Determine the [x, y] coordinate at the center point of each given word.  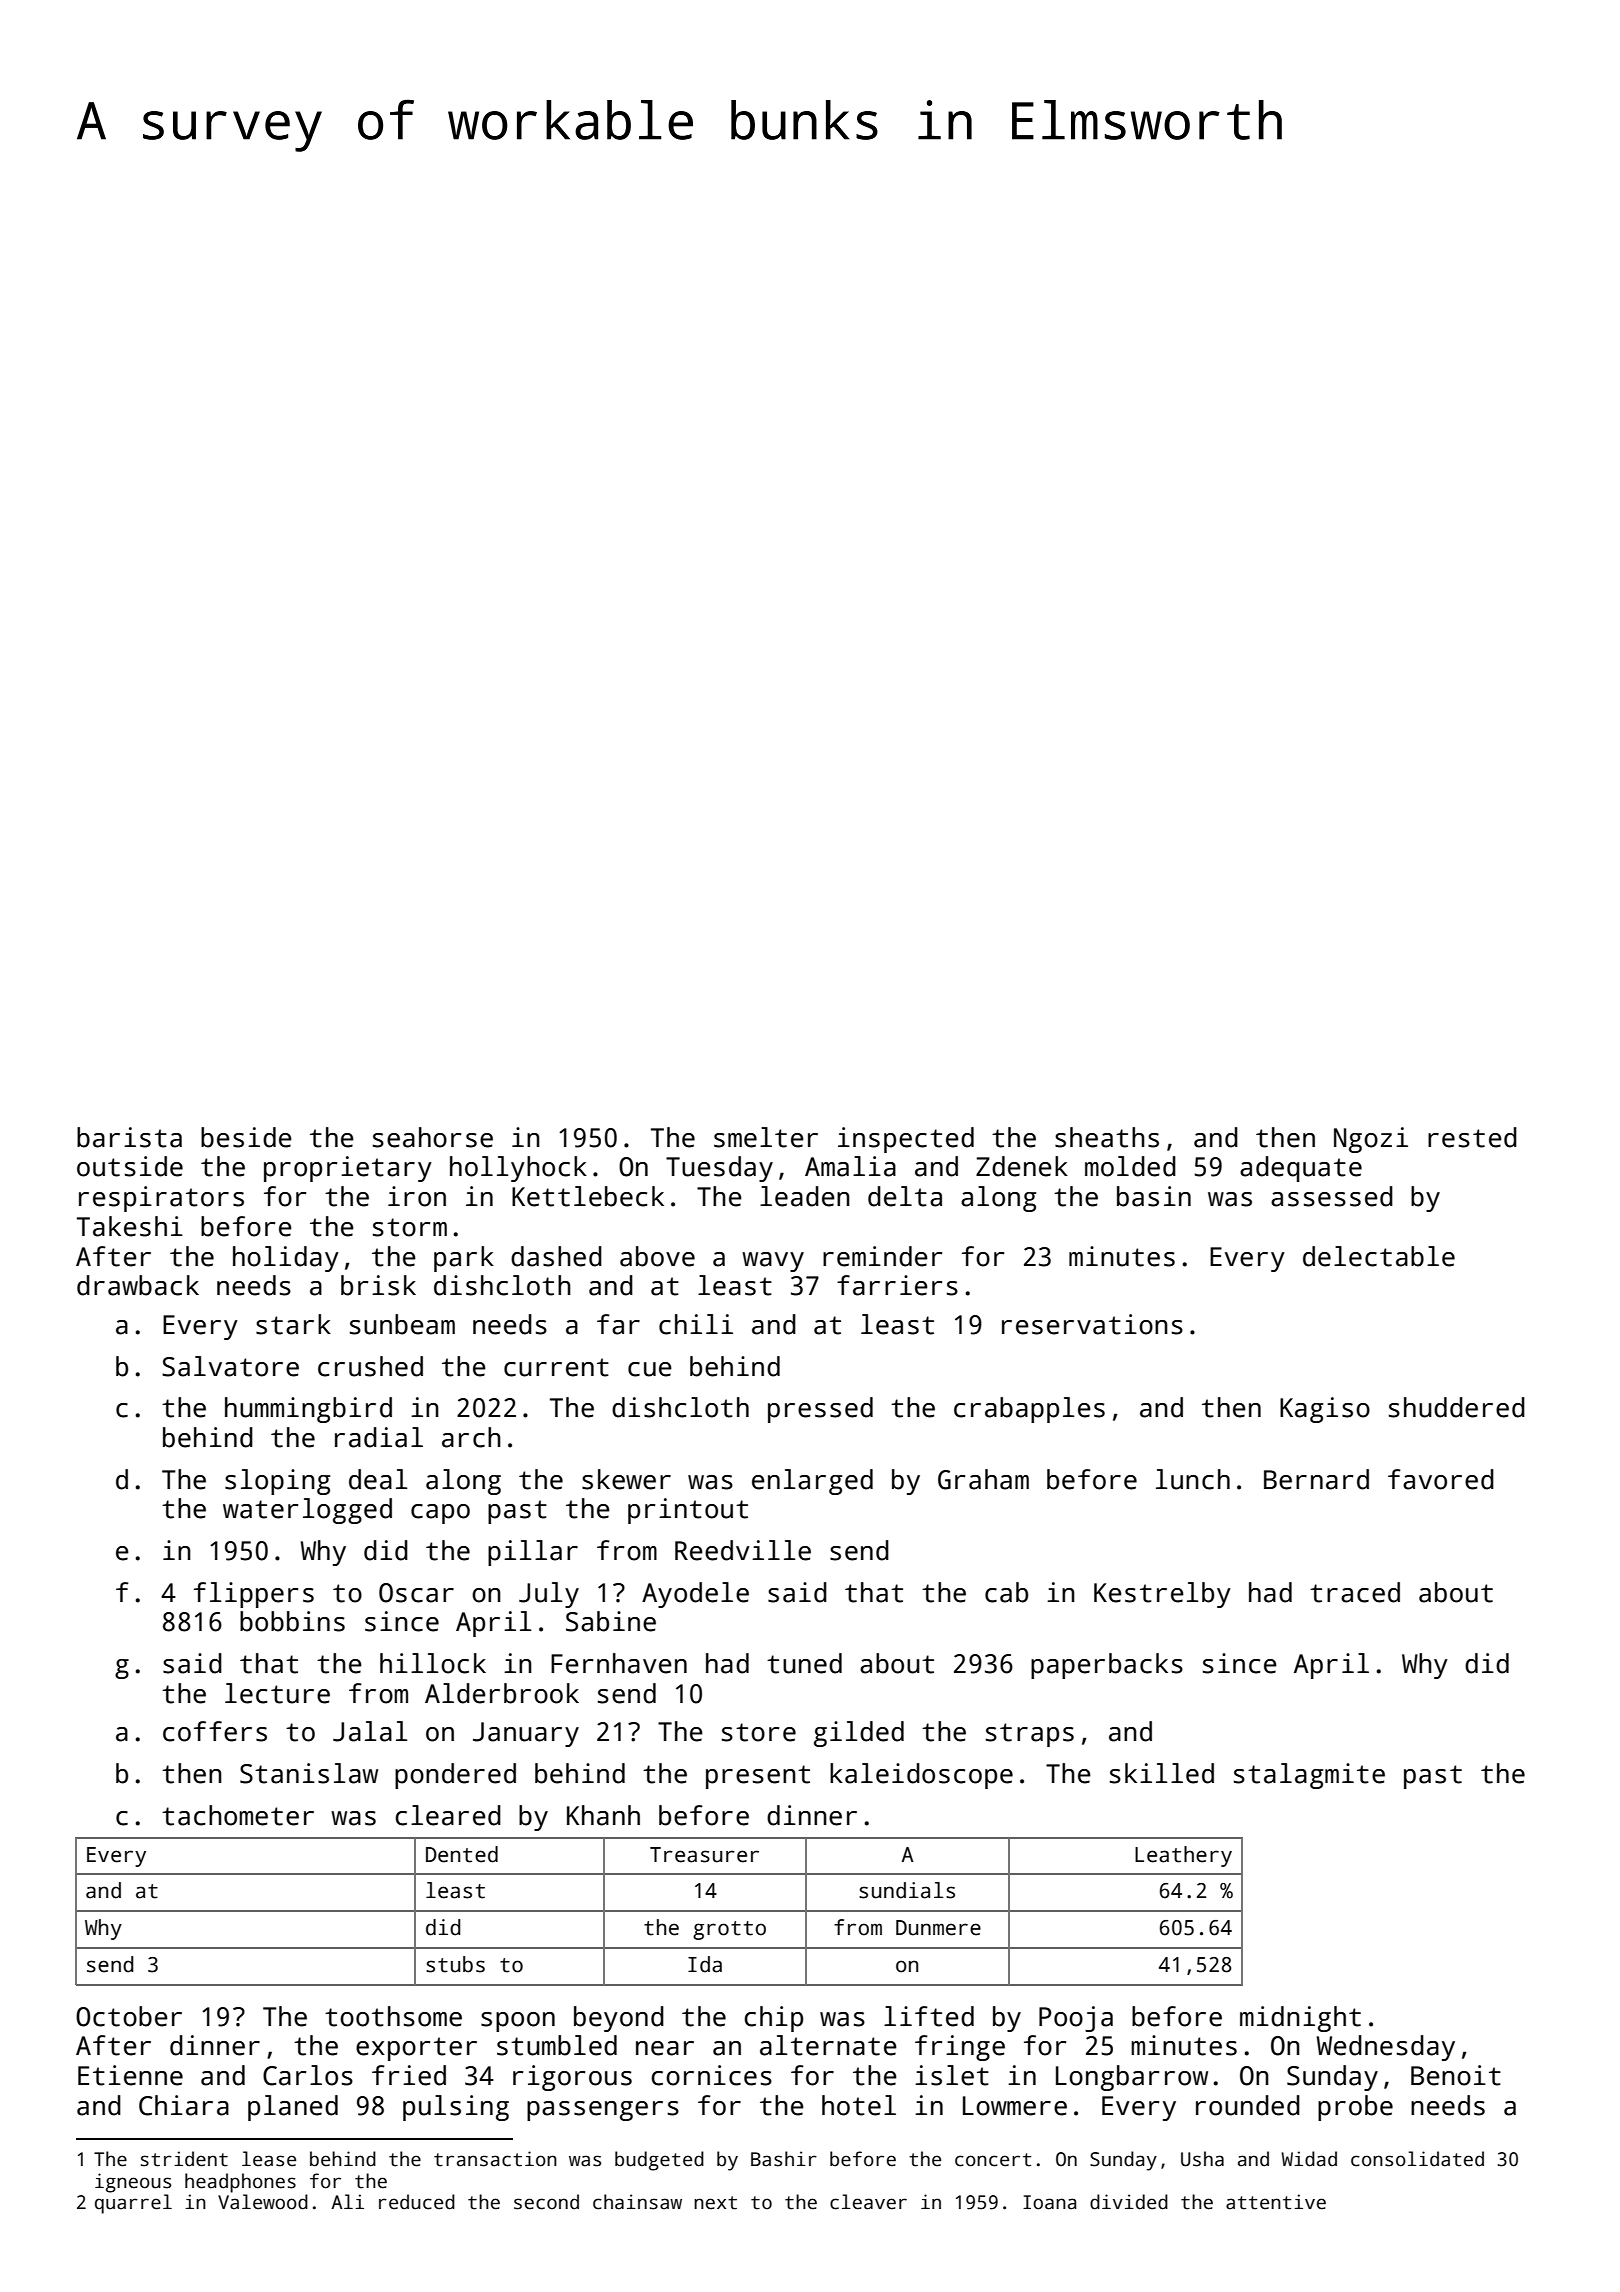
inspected [906, 1140]
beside [246, 1137]
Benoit [1456, 2075]
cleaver [868, 2202]
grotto [729, 1930]
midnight [1300, 2019]
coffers [215, 1731]
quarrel [133, 2204]
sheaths [1107, 1137]
